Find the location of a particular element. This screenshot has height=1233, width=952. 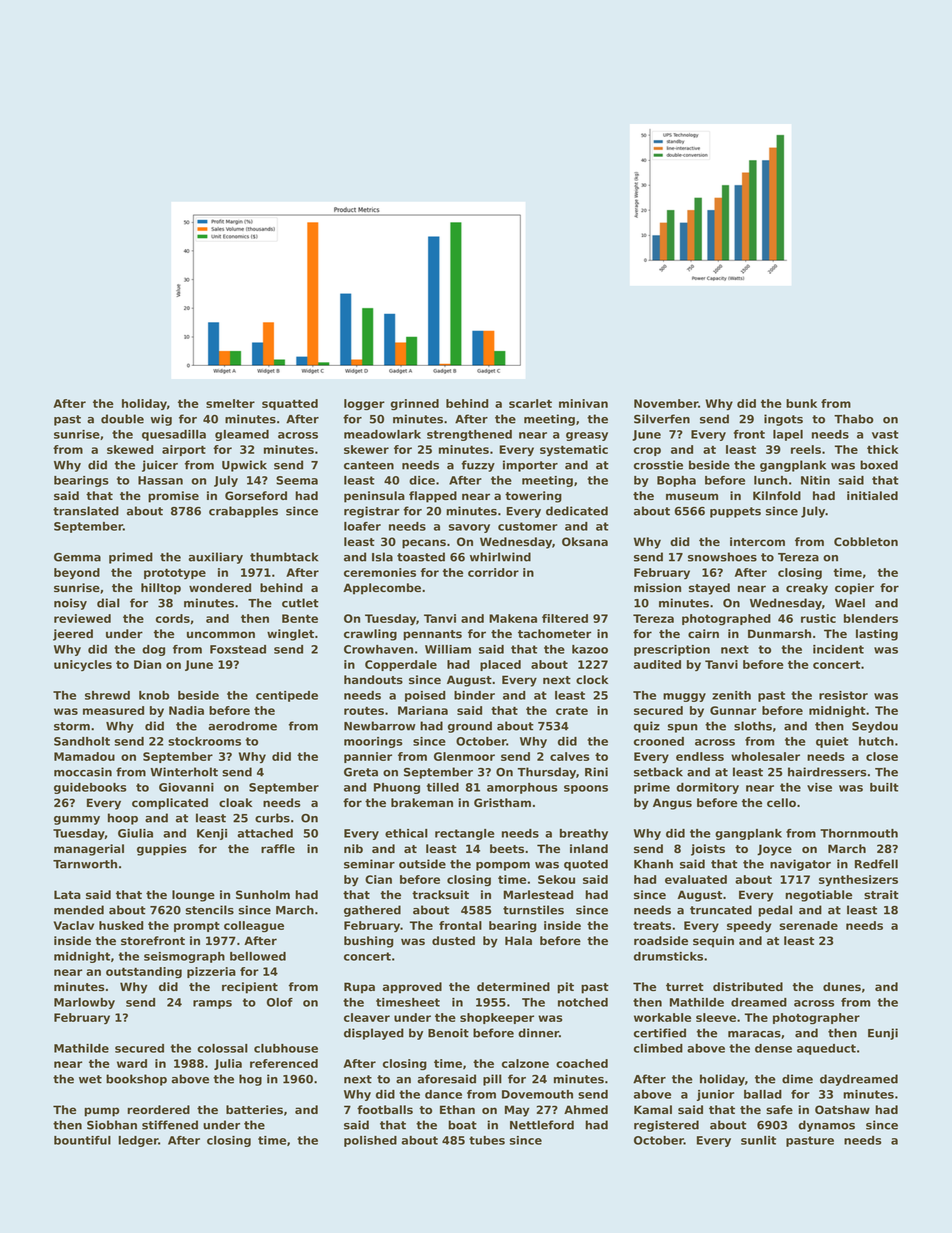

polished is located at coordinates (370, 1141).
